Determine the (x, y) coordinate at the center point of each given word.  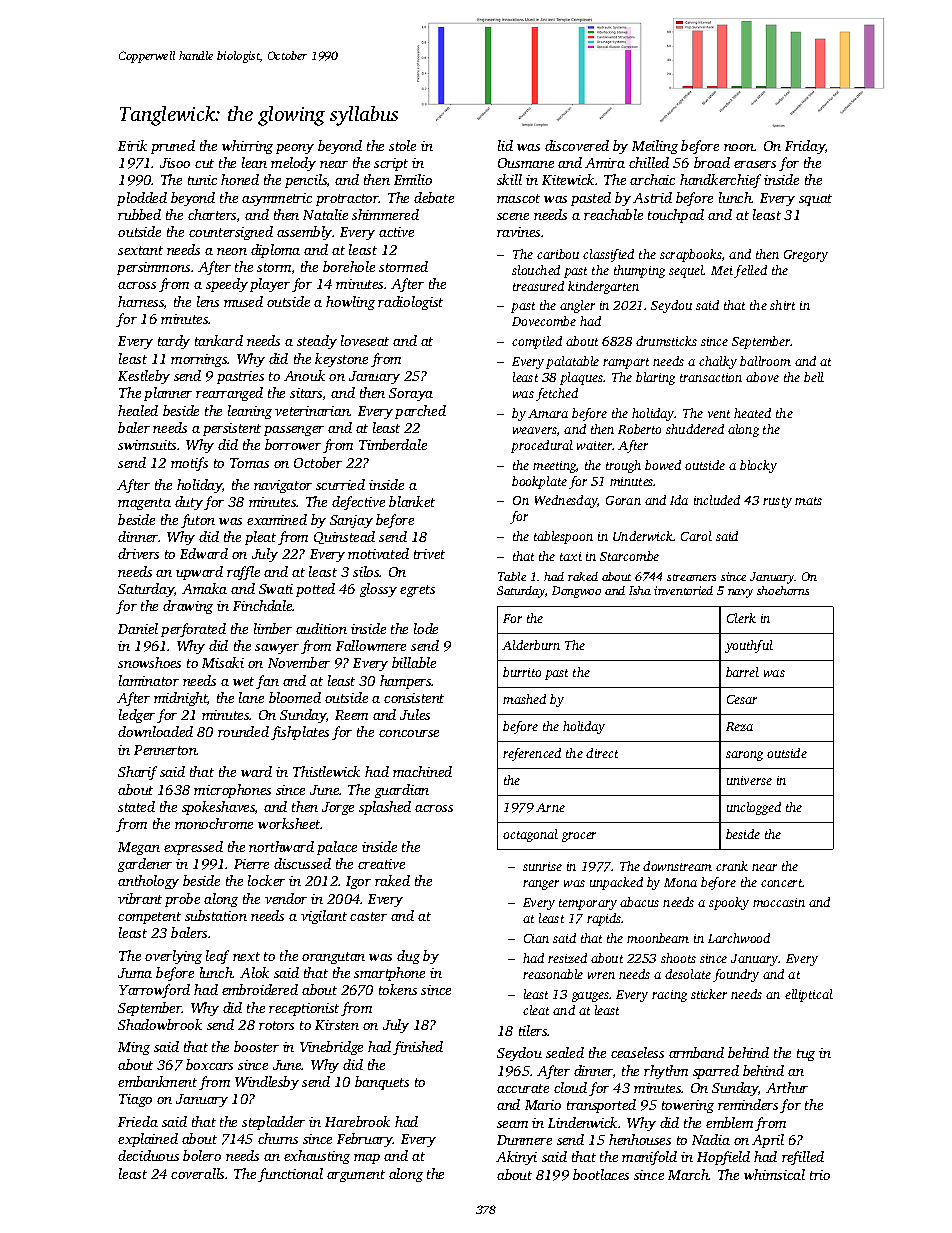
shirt (782, 305)
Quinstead (344, 537)
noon (739, 147)
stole (402, 145)
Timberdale (393, 444)
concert (782, 883)
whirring (247, 147)
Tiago (135, 1100)
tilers (533, 1030)
